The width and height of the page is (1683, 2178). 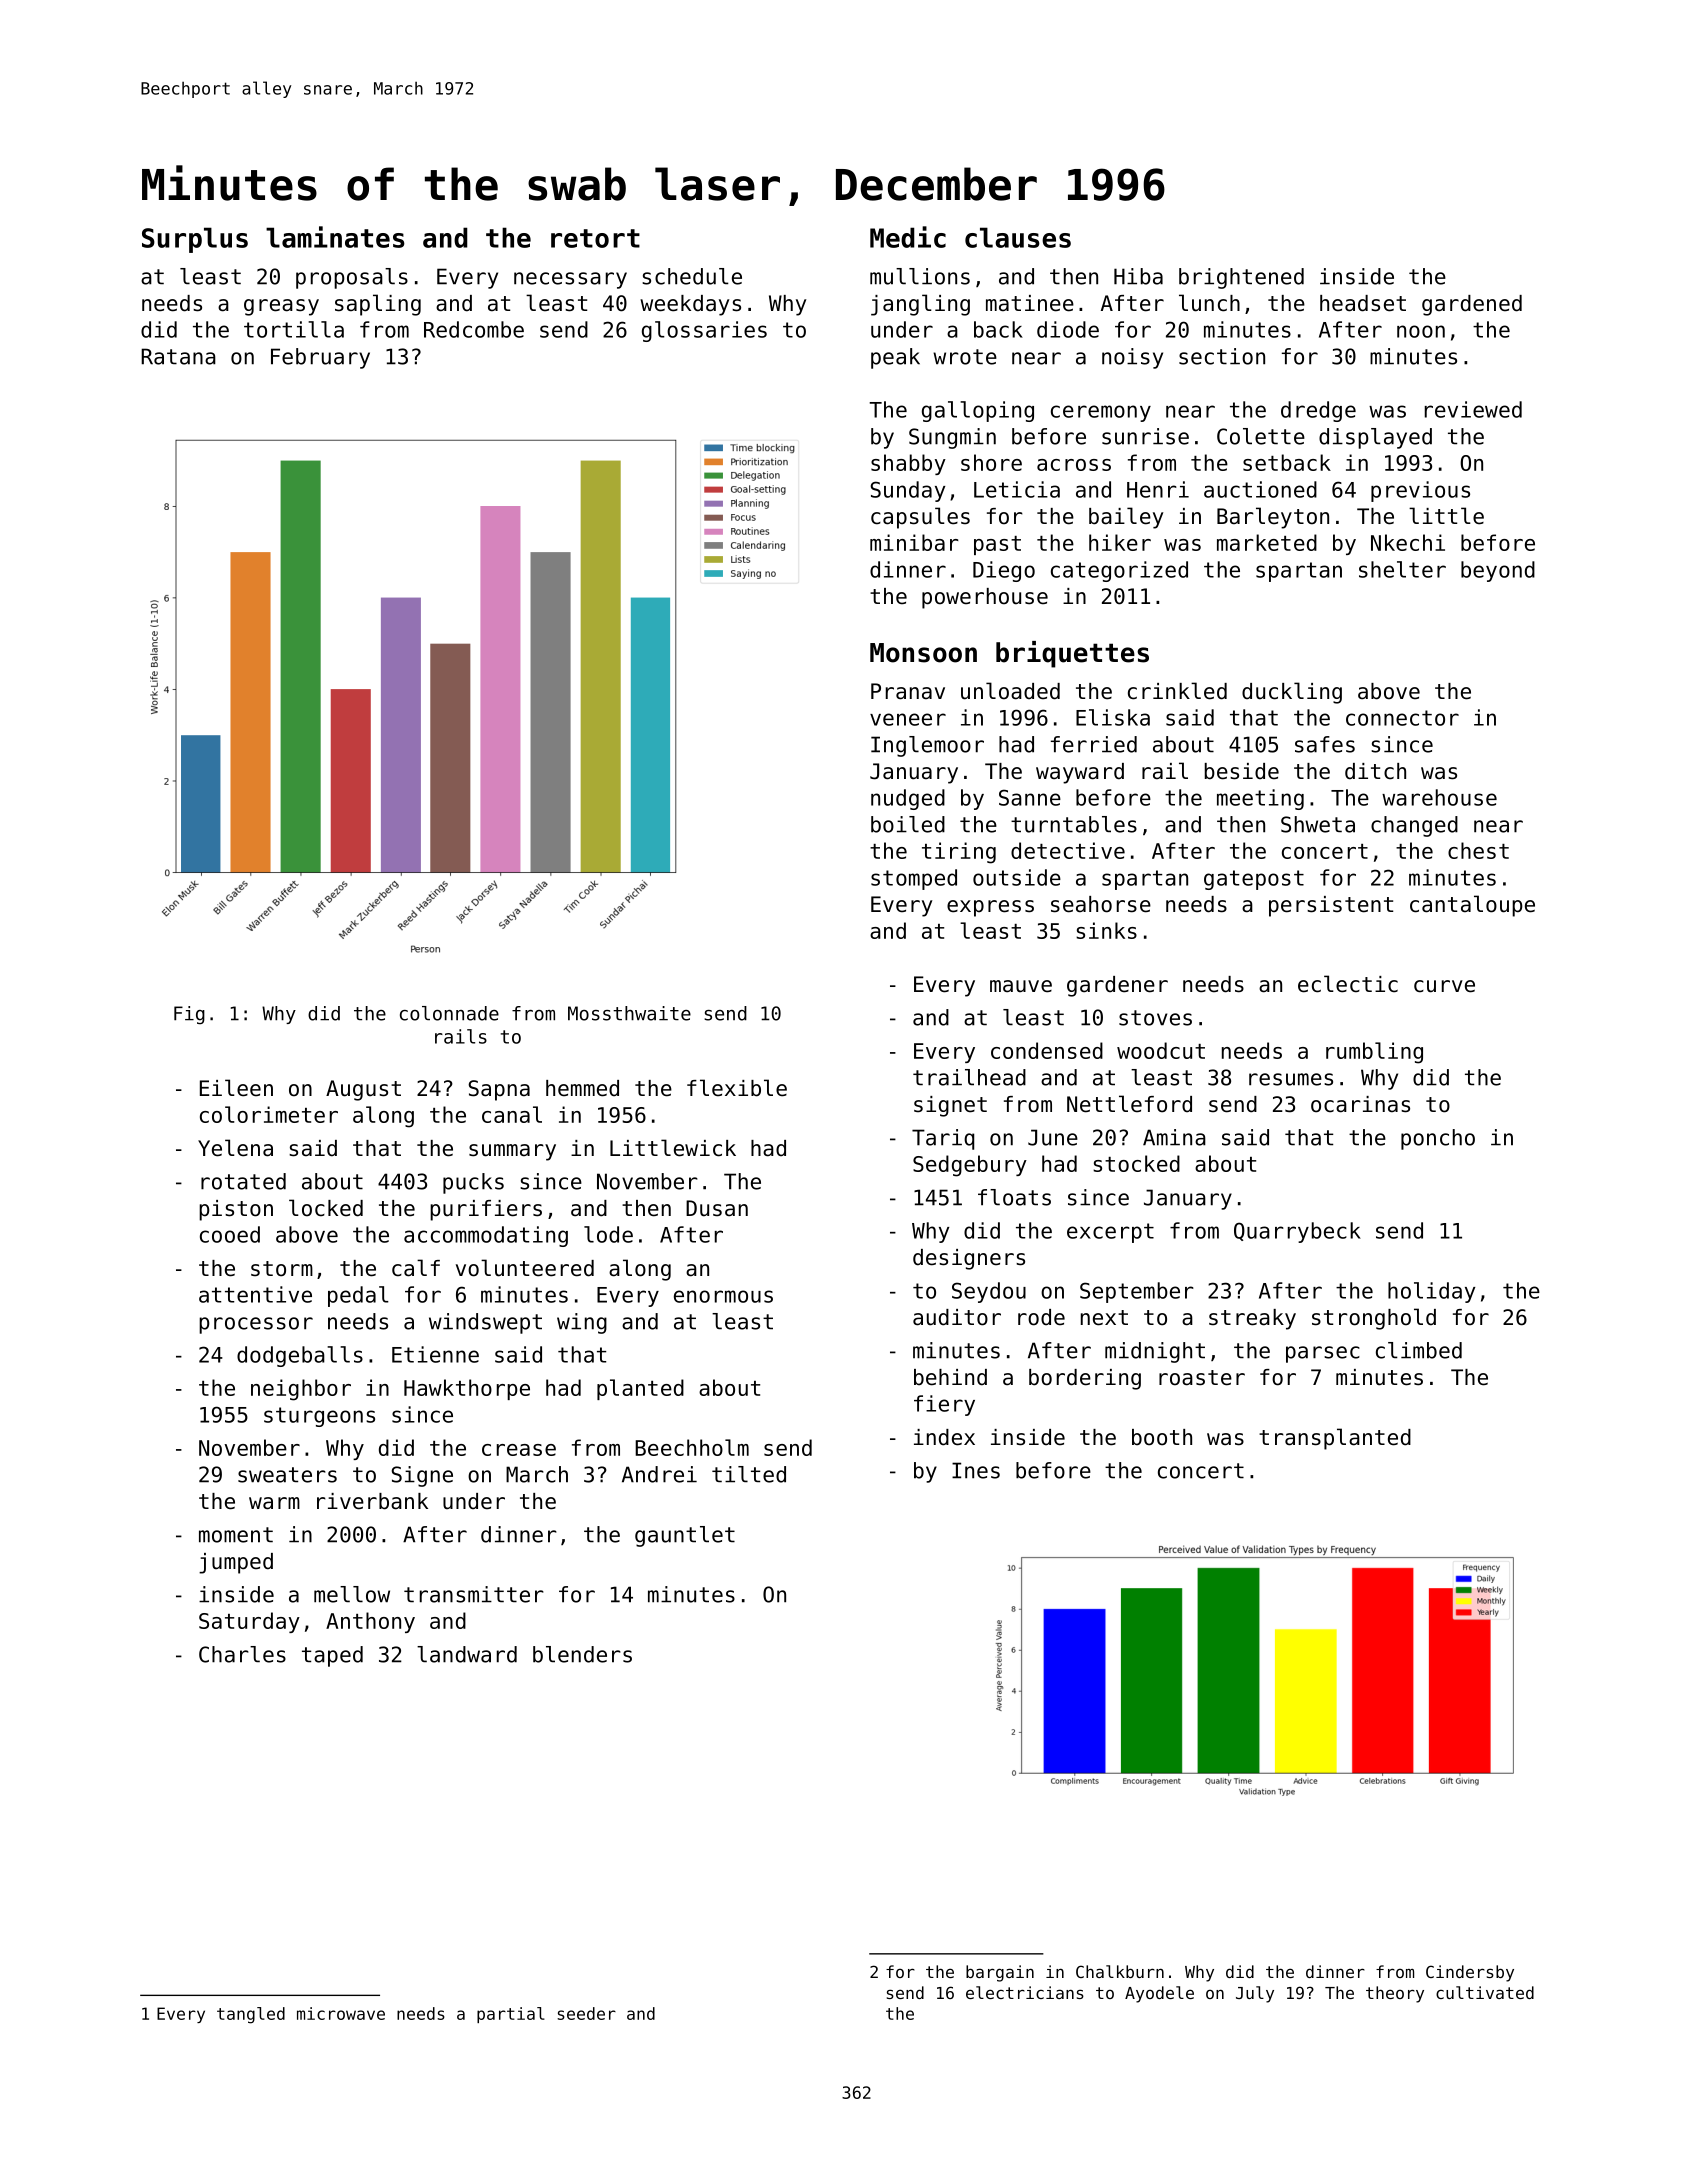 What do you see at coordinates (341, 2013) in the page?
I see `microwave` at bounding box center [341, 2013].
